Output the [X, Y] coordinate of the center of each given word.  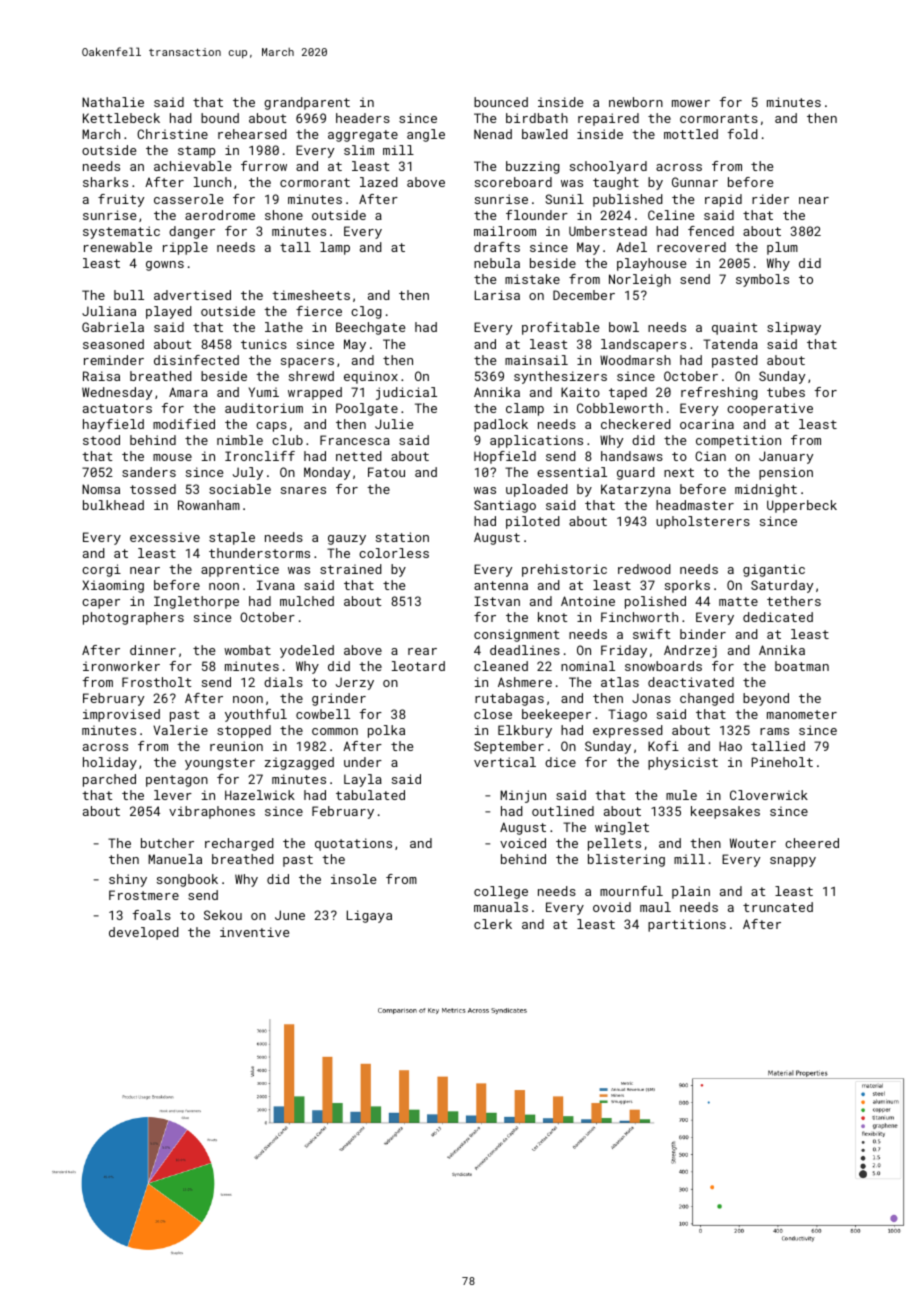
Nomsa [101, 489]
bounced [501, 102]
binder [703, 634]
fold [743, 134]
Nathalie [113, 102]
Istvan [497, 601]
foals [152, 915]
